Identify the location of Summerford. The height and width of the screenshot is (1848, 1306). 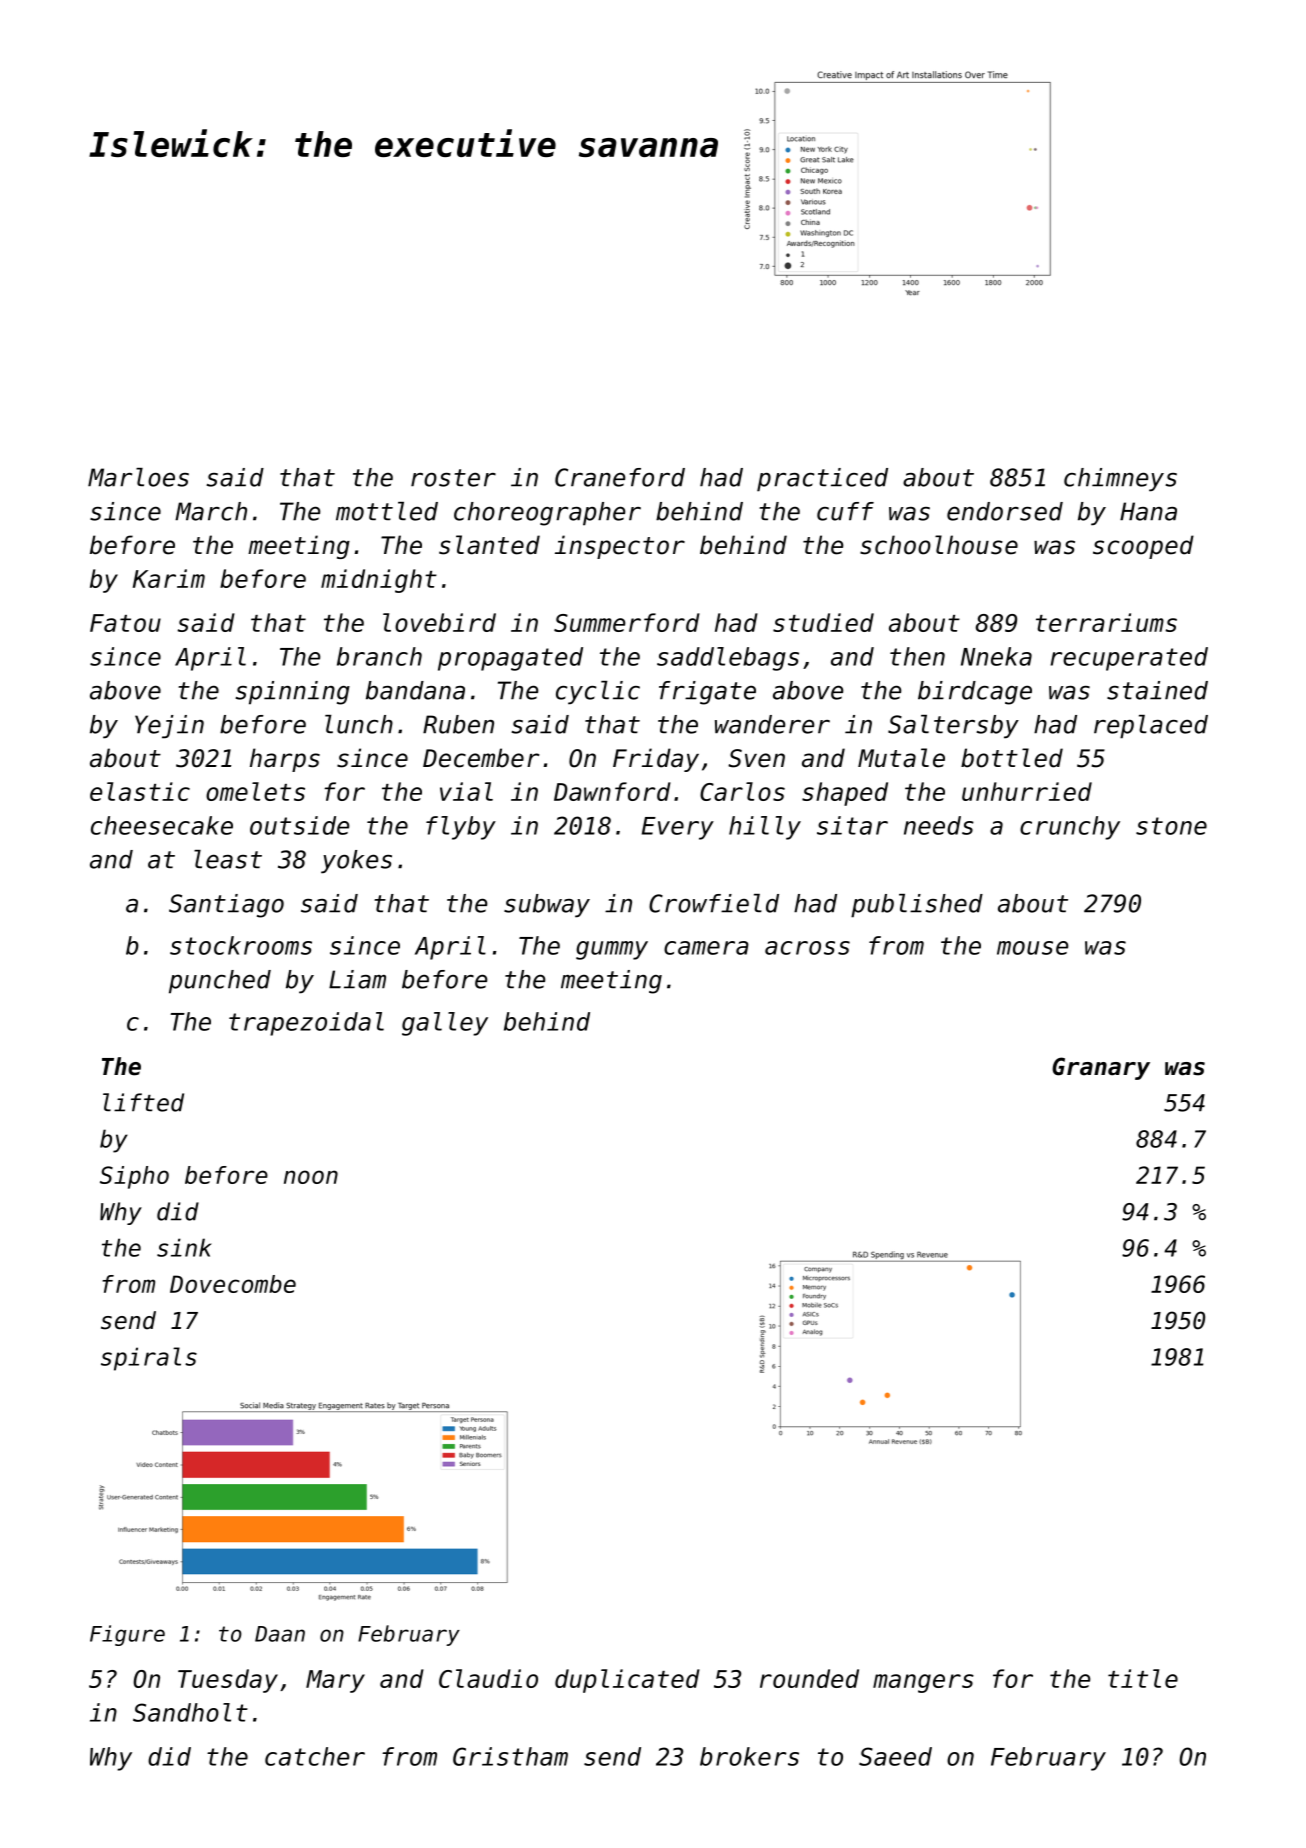
(627, 622).
